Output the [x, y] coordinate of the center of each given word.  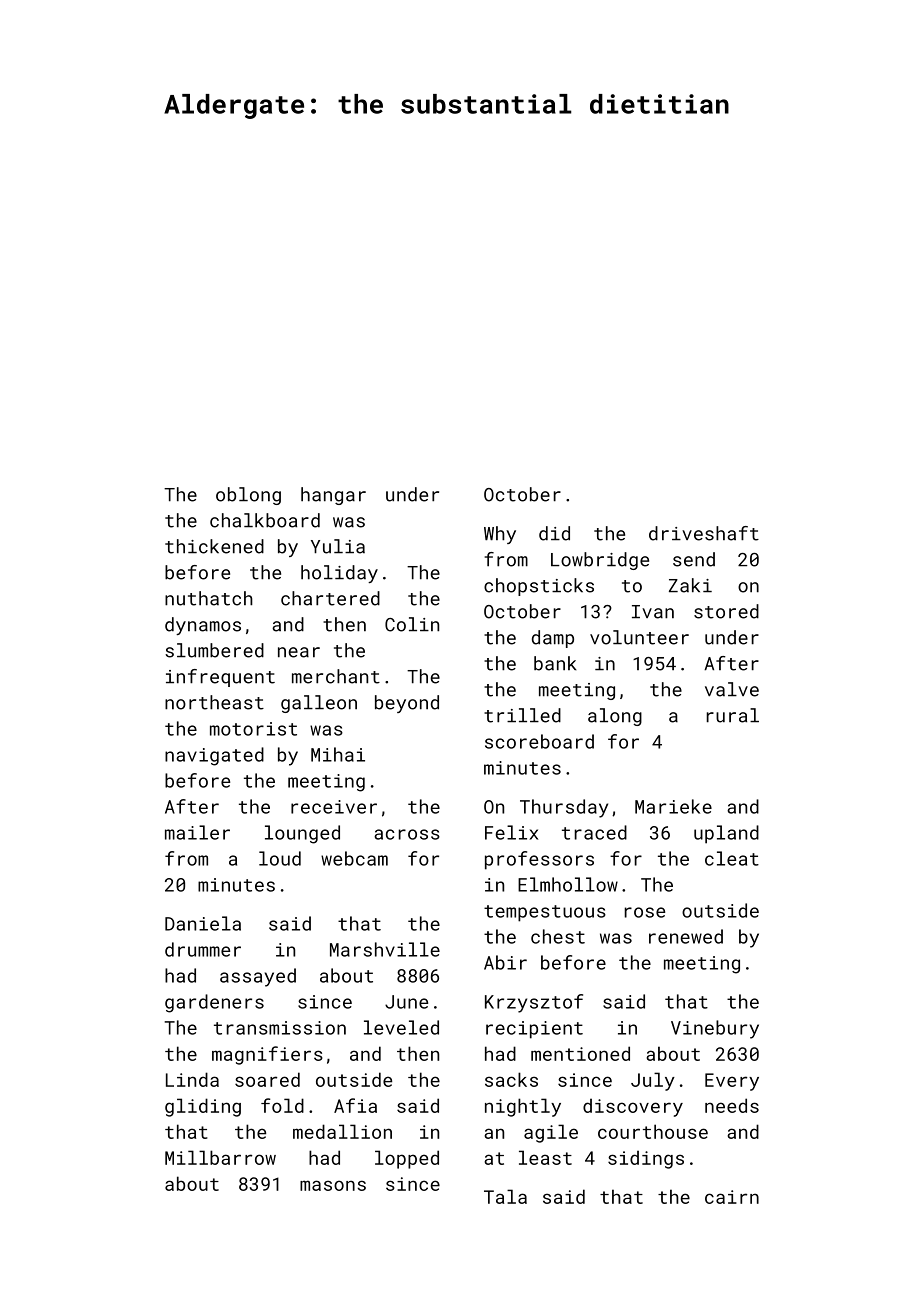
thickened [214, 546]
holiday [339, 574]
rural [733, 715]
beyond [407, 704]
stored [726, 611]
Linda [192, 1079]
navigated [214, 756]
